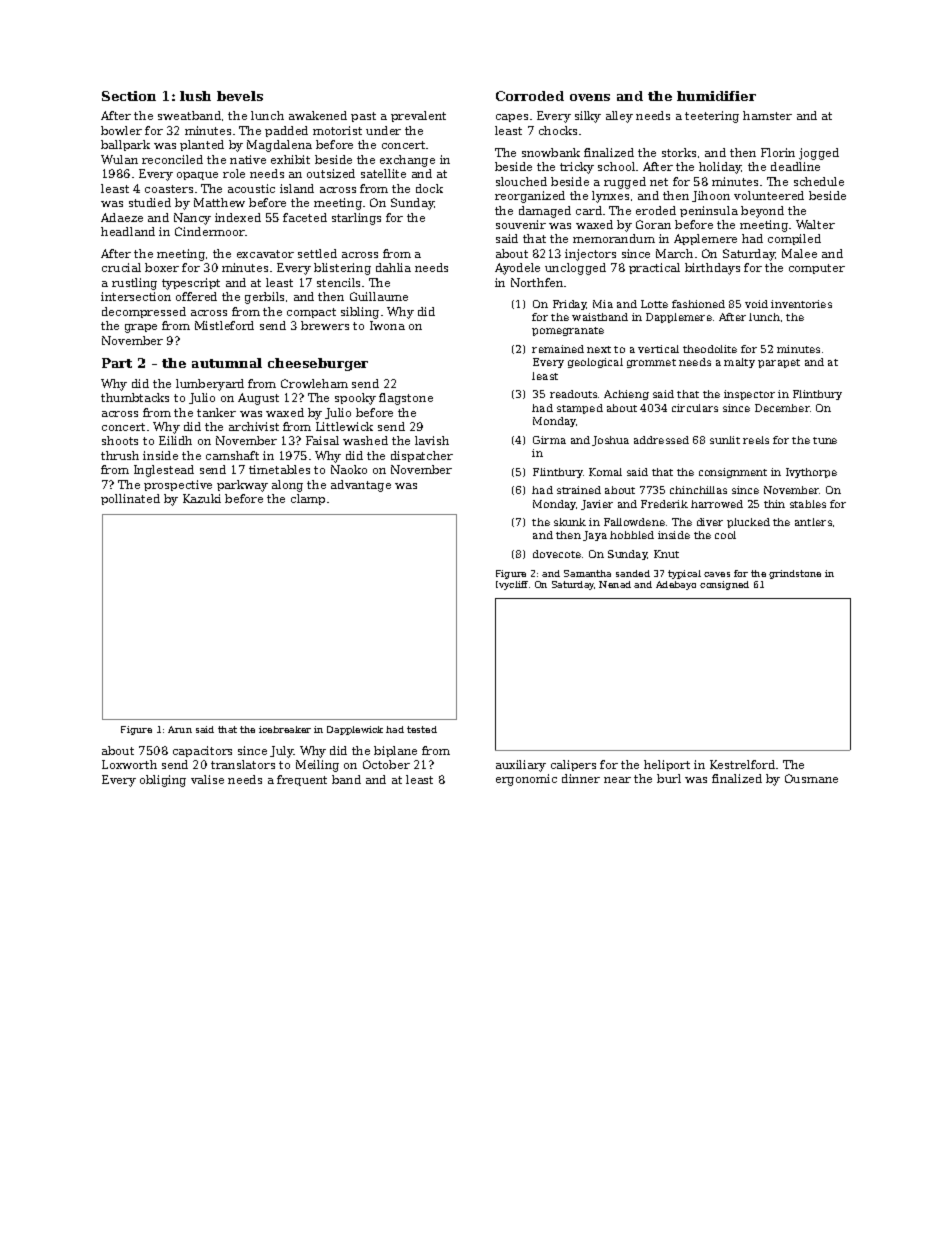 The width and height of the screenshot is (952, 1233). Describe the element at coordinates (202, 145) in the screenshot. I see `planted` at that location.
